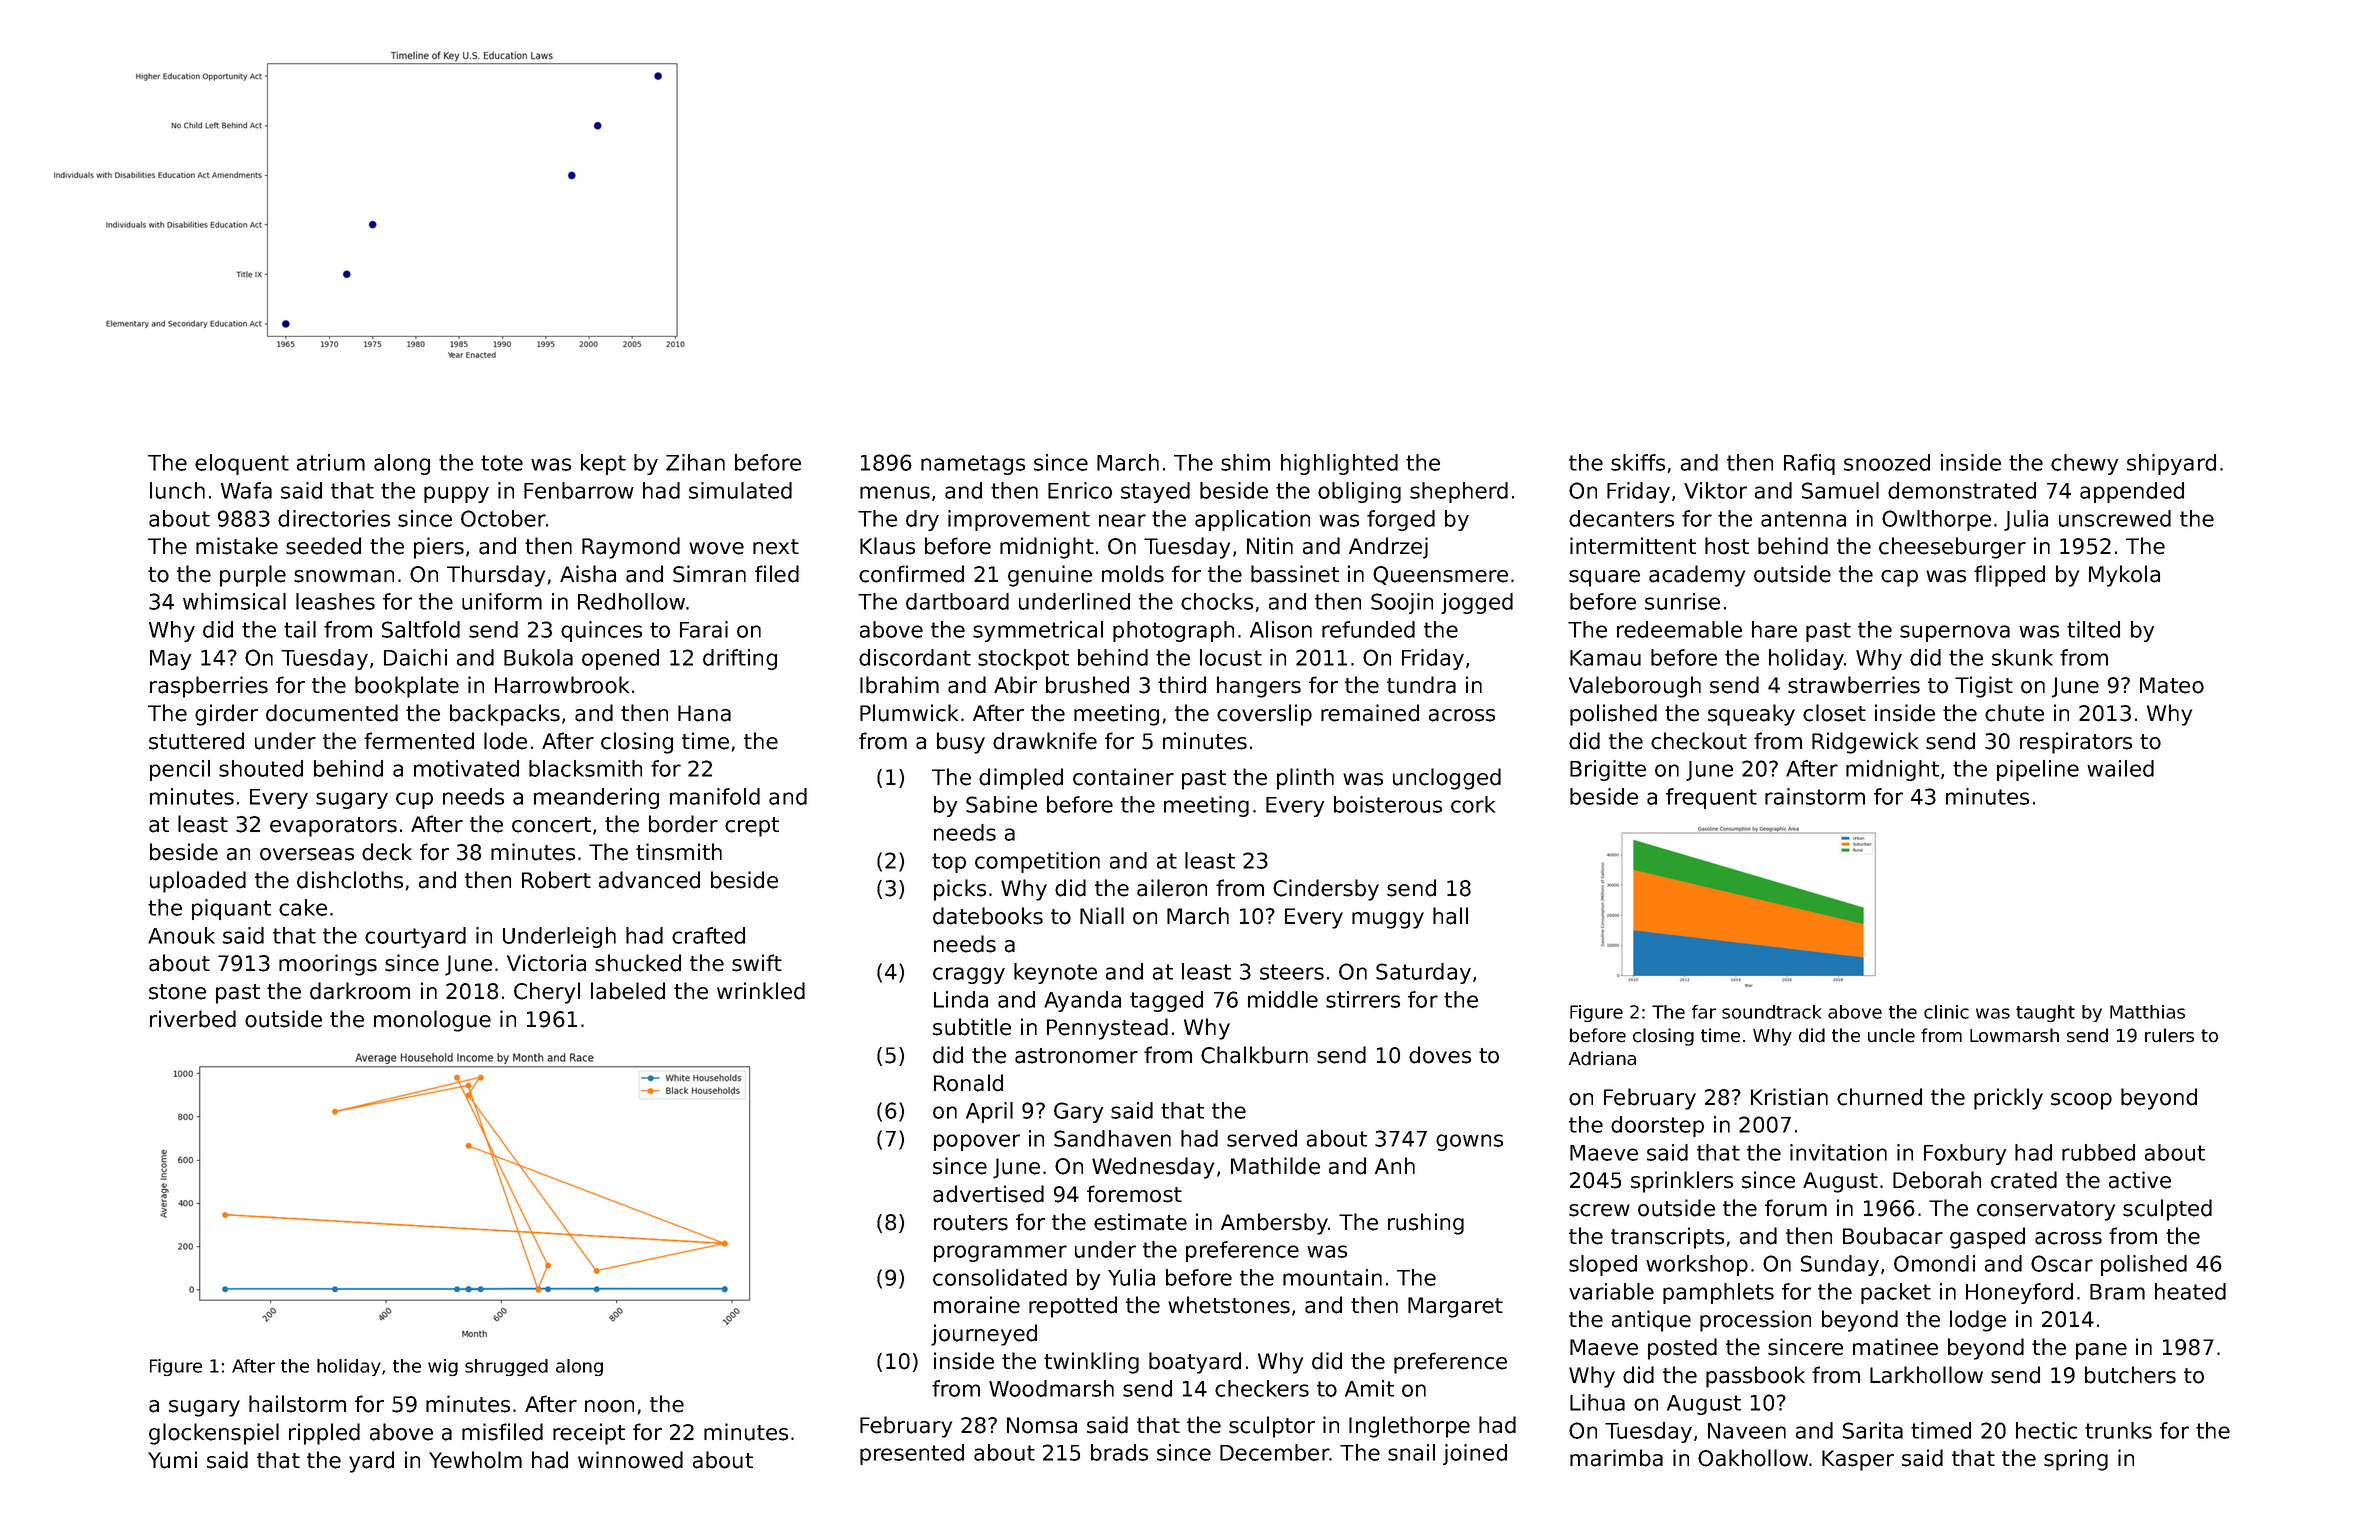 This document has height=1540, width=2380. I want to click on top, so click(949, 863).
